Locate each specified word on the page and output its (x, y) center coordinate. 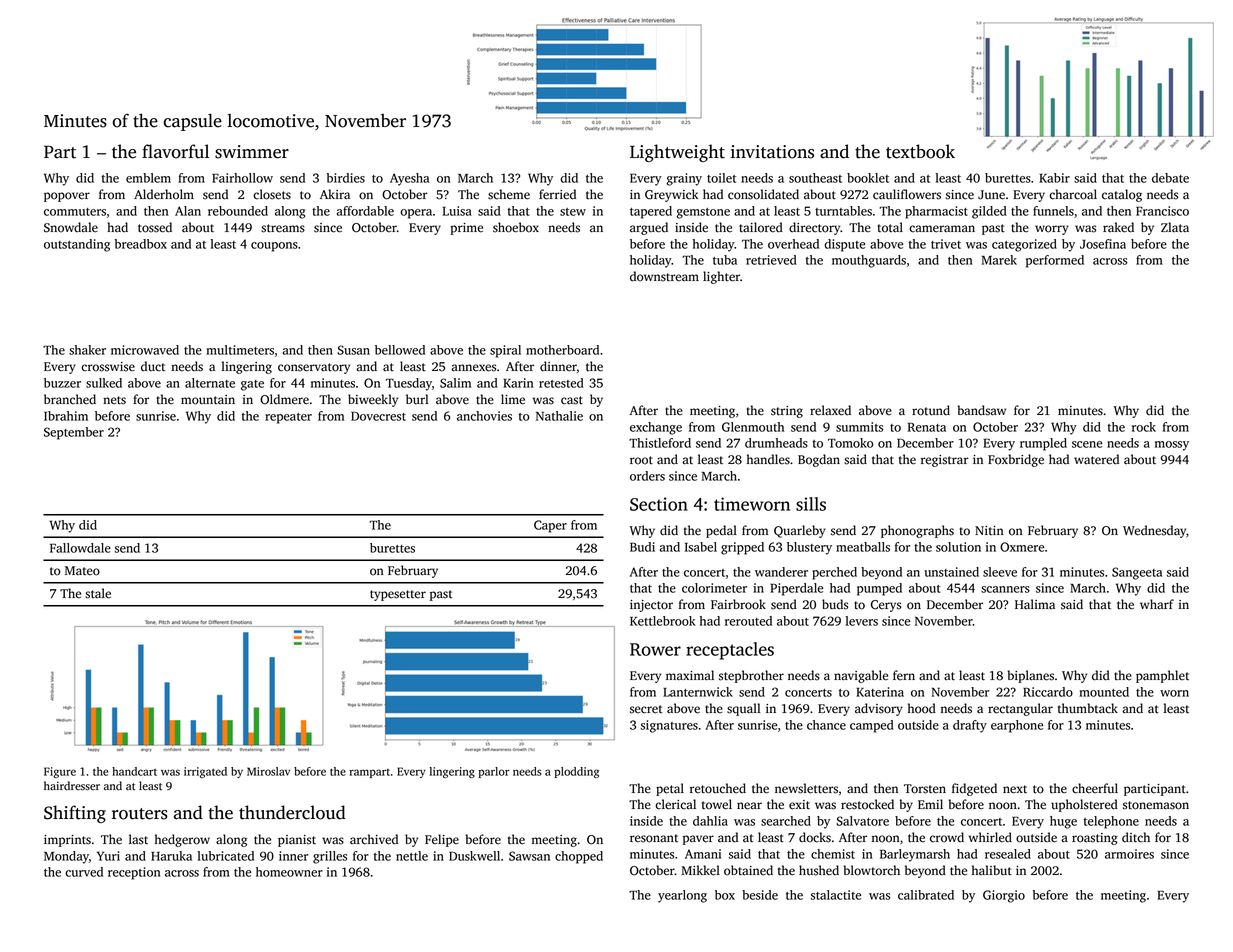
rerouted (748, 621)
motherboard (562, 350)
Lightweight (677, 153)
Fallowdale (80, 548)
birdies (346, 178)
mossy (1172, 446)
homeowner (289, 872)
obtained (748, 870)
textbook (920, 151)
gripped (742, 548)
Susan (353, 350)
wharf (1157, 604)
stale (98, 593)
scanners (1005, 589)
